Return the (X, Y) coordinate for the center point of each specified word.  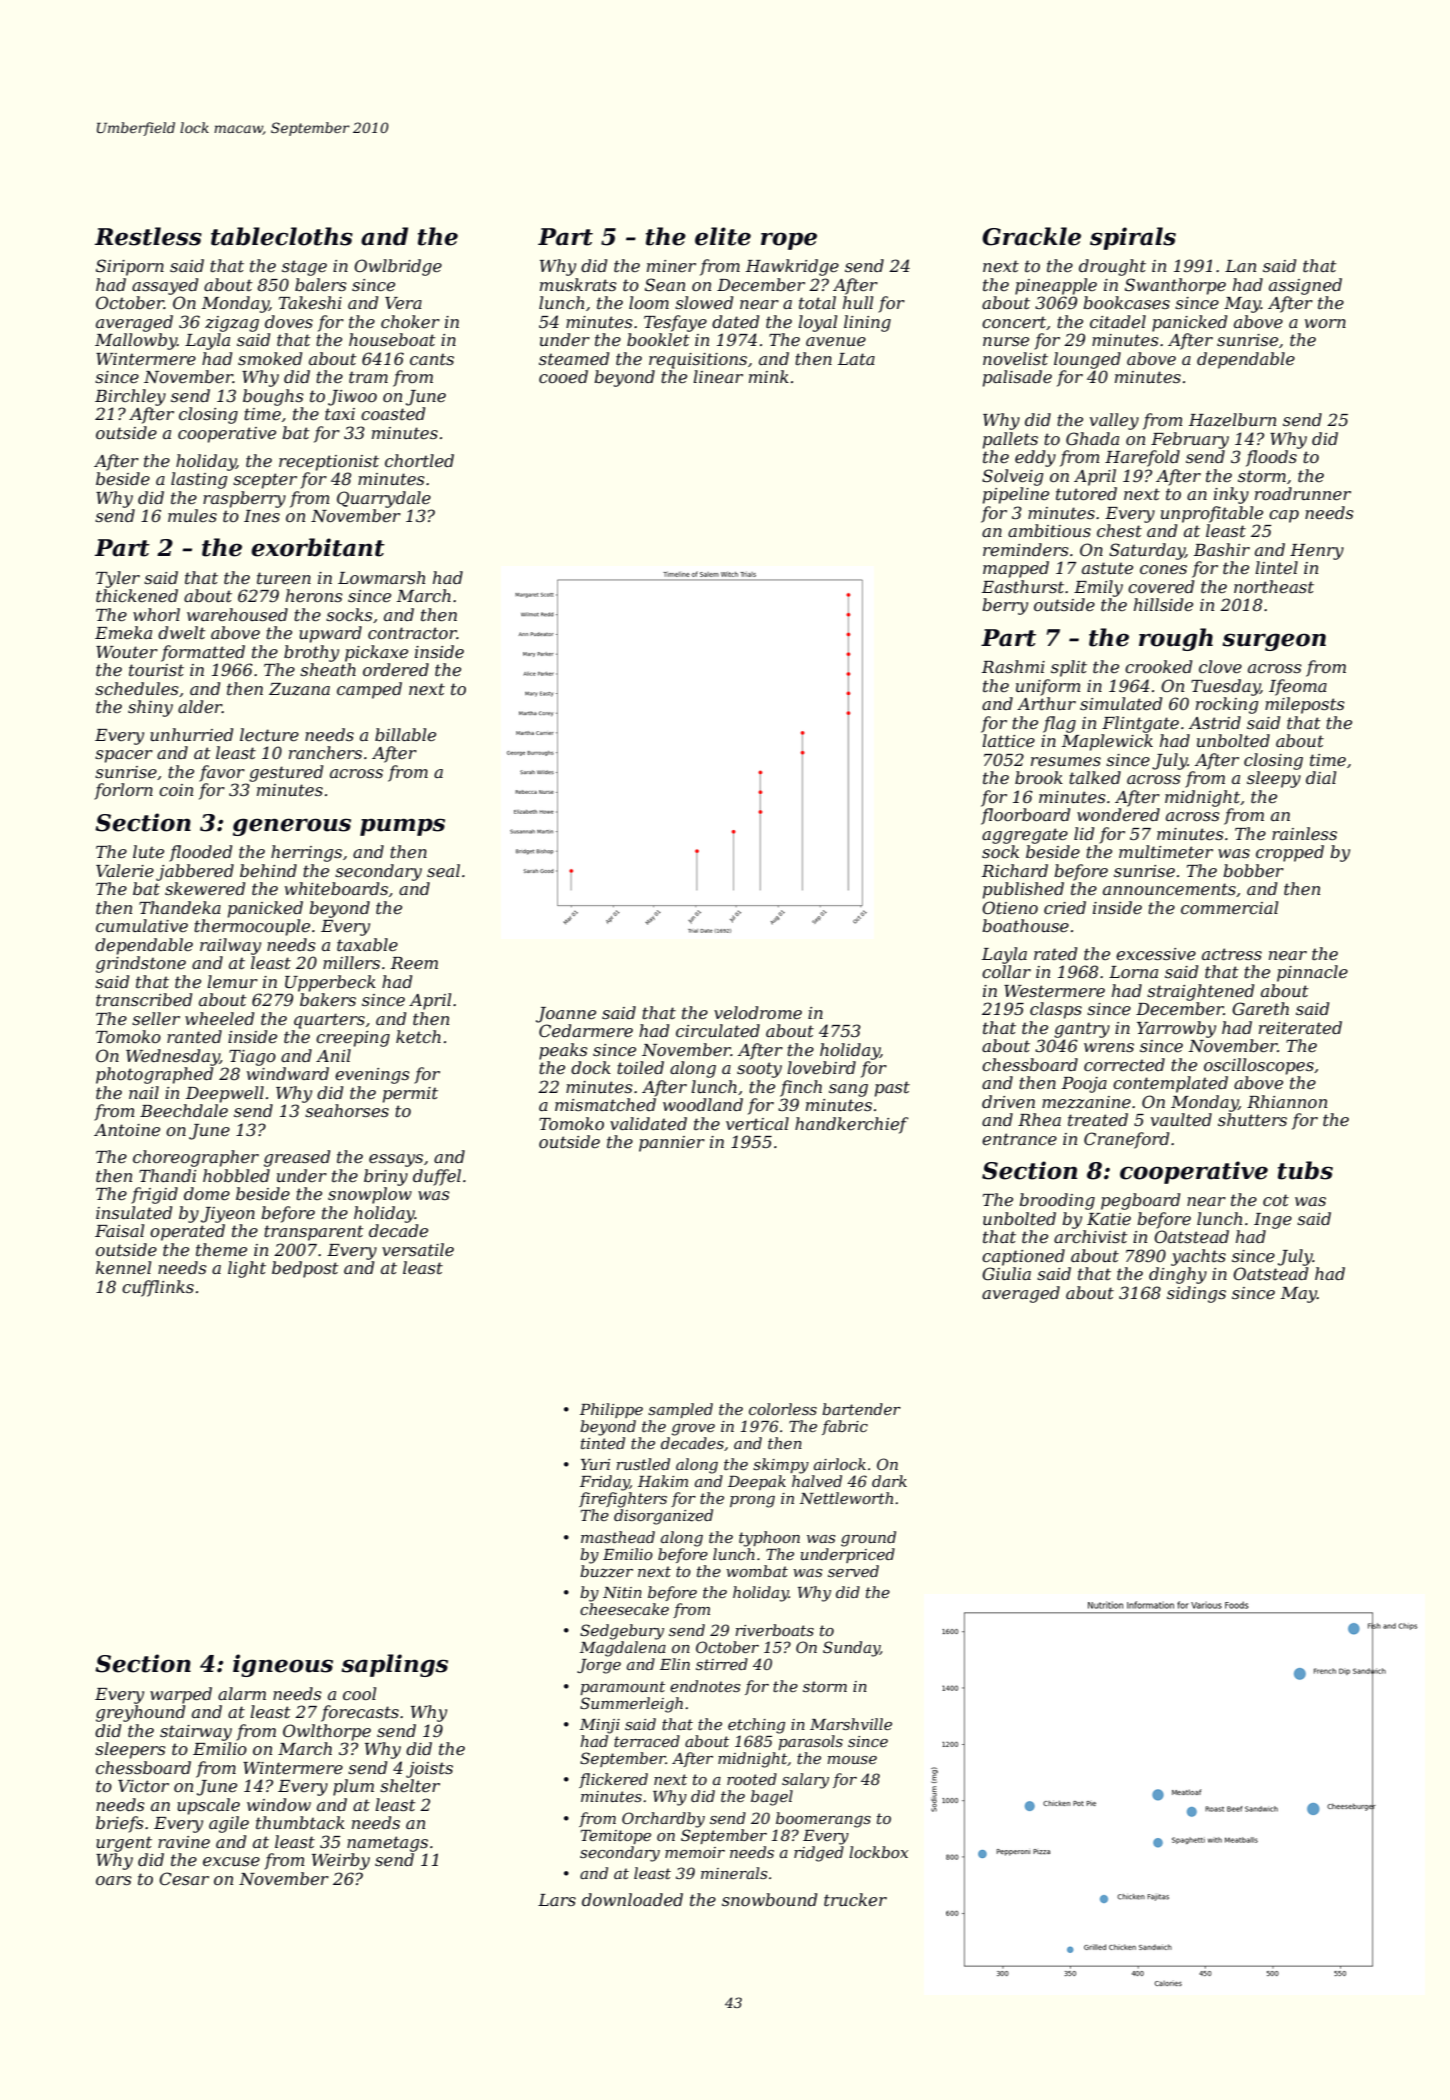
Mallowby (136, 341)
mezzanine (1086, 1102)
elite (723, 236)
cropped (1290, 853)
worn (1325, 323)
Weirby (341, 1861)
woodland (703, 1104)
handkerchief (852, 1125)
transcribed (144, 999)
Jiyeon (228, 1215)
